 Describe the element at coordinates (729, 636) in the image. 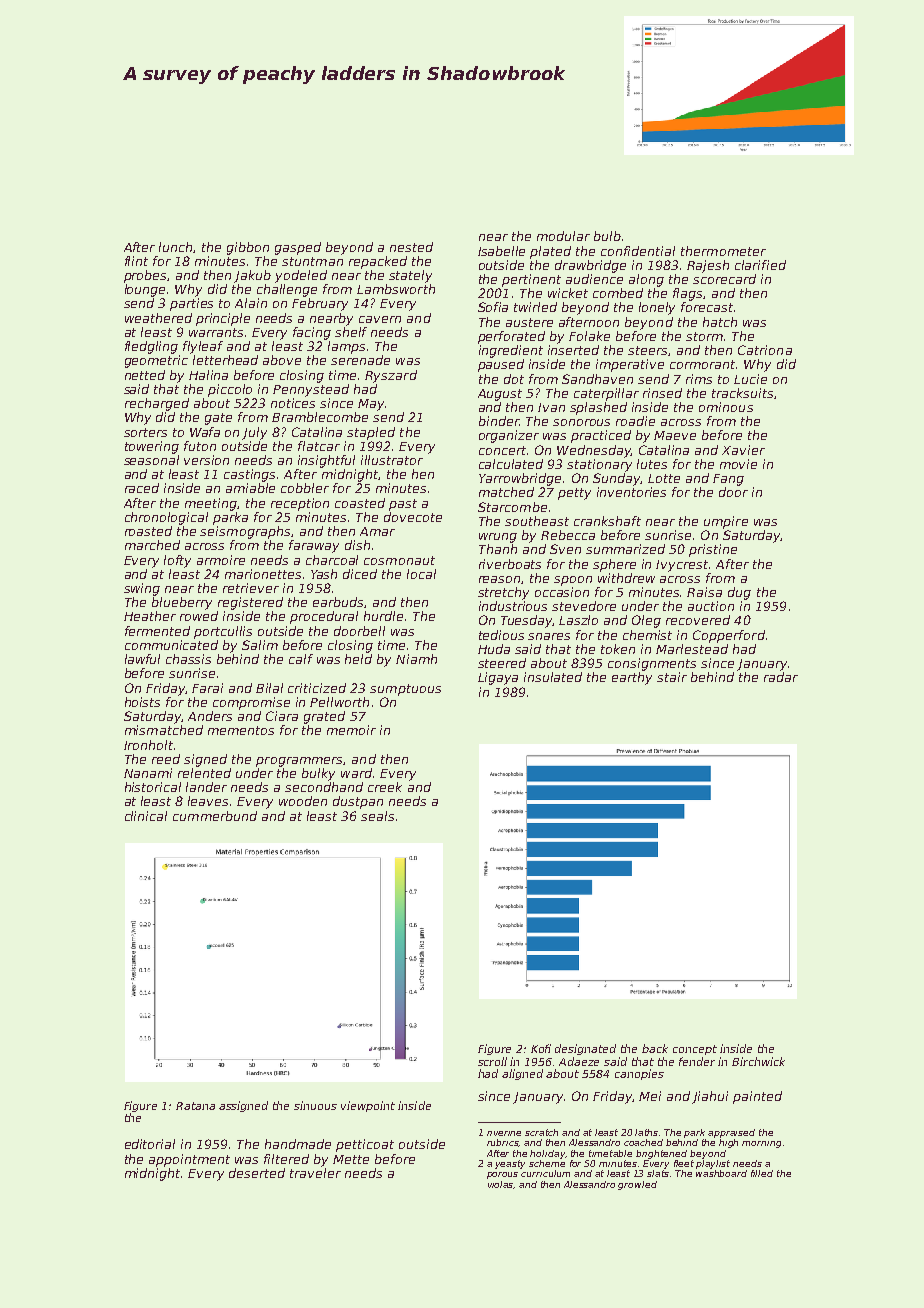

I see `Copperford` at that location.
